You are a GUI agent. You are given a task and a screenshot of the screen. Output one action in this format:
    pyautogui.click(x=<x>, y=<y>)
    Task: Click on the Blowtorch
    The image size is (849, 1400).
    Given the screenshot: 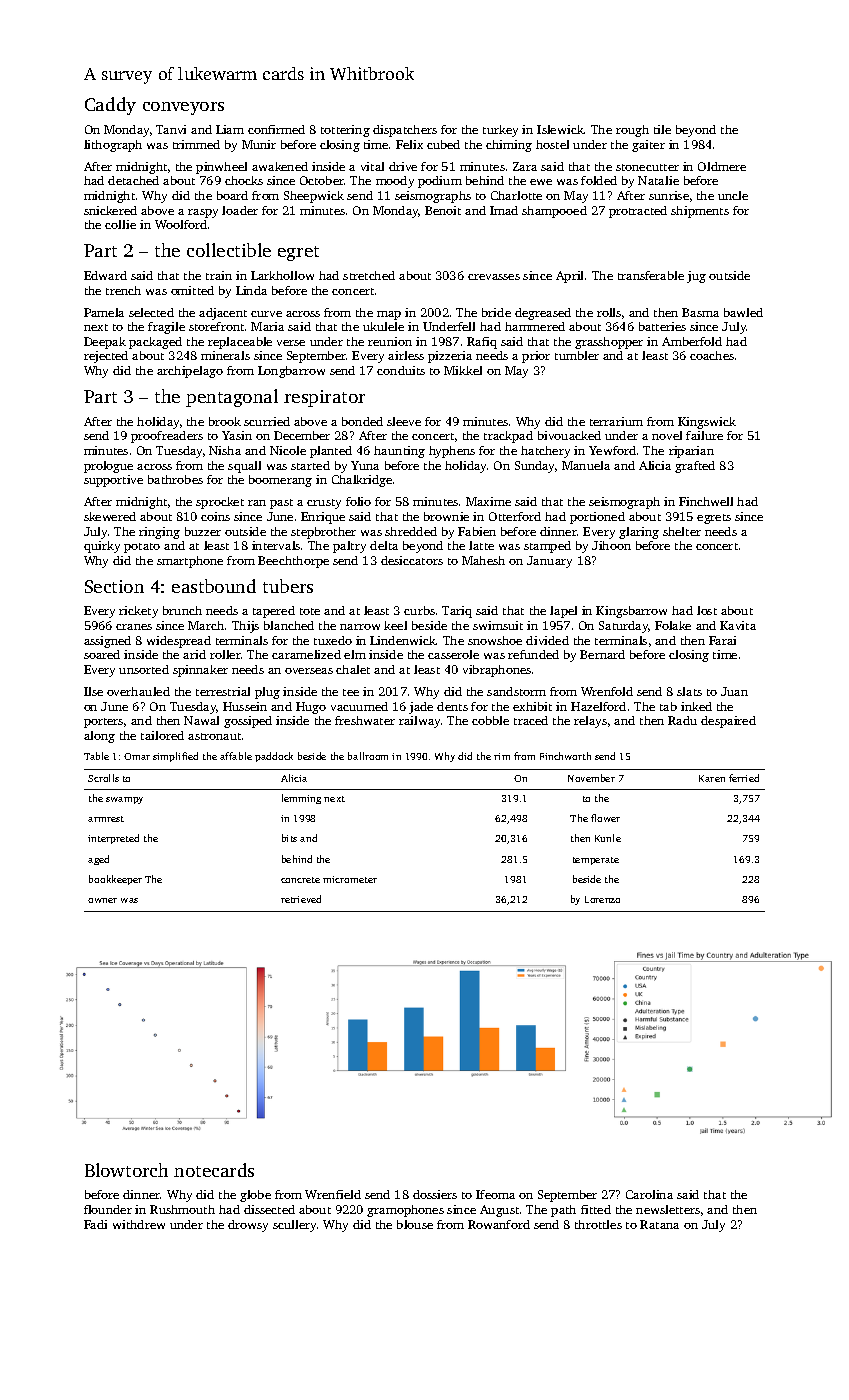 What is the action you would take?
    pyautogui.click(x=126, y=1170)
